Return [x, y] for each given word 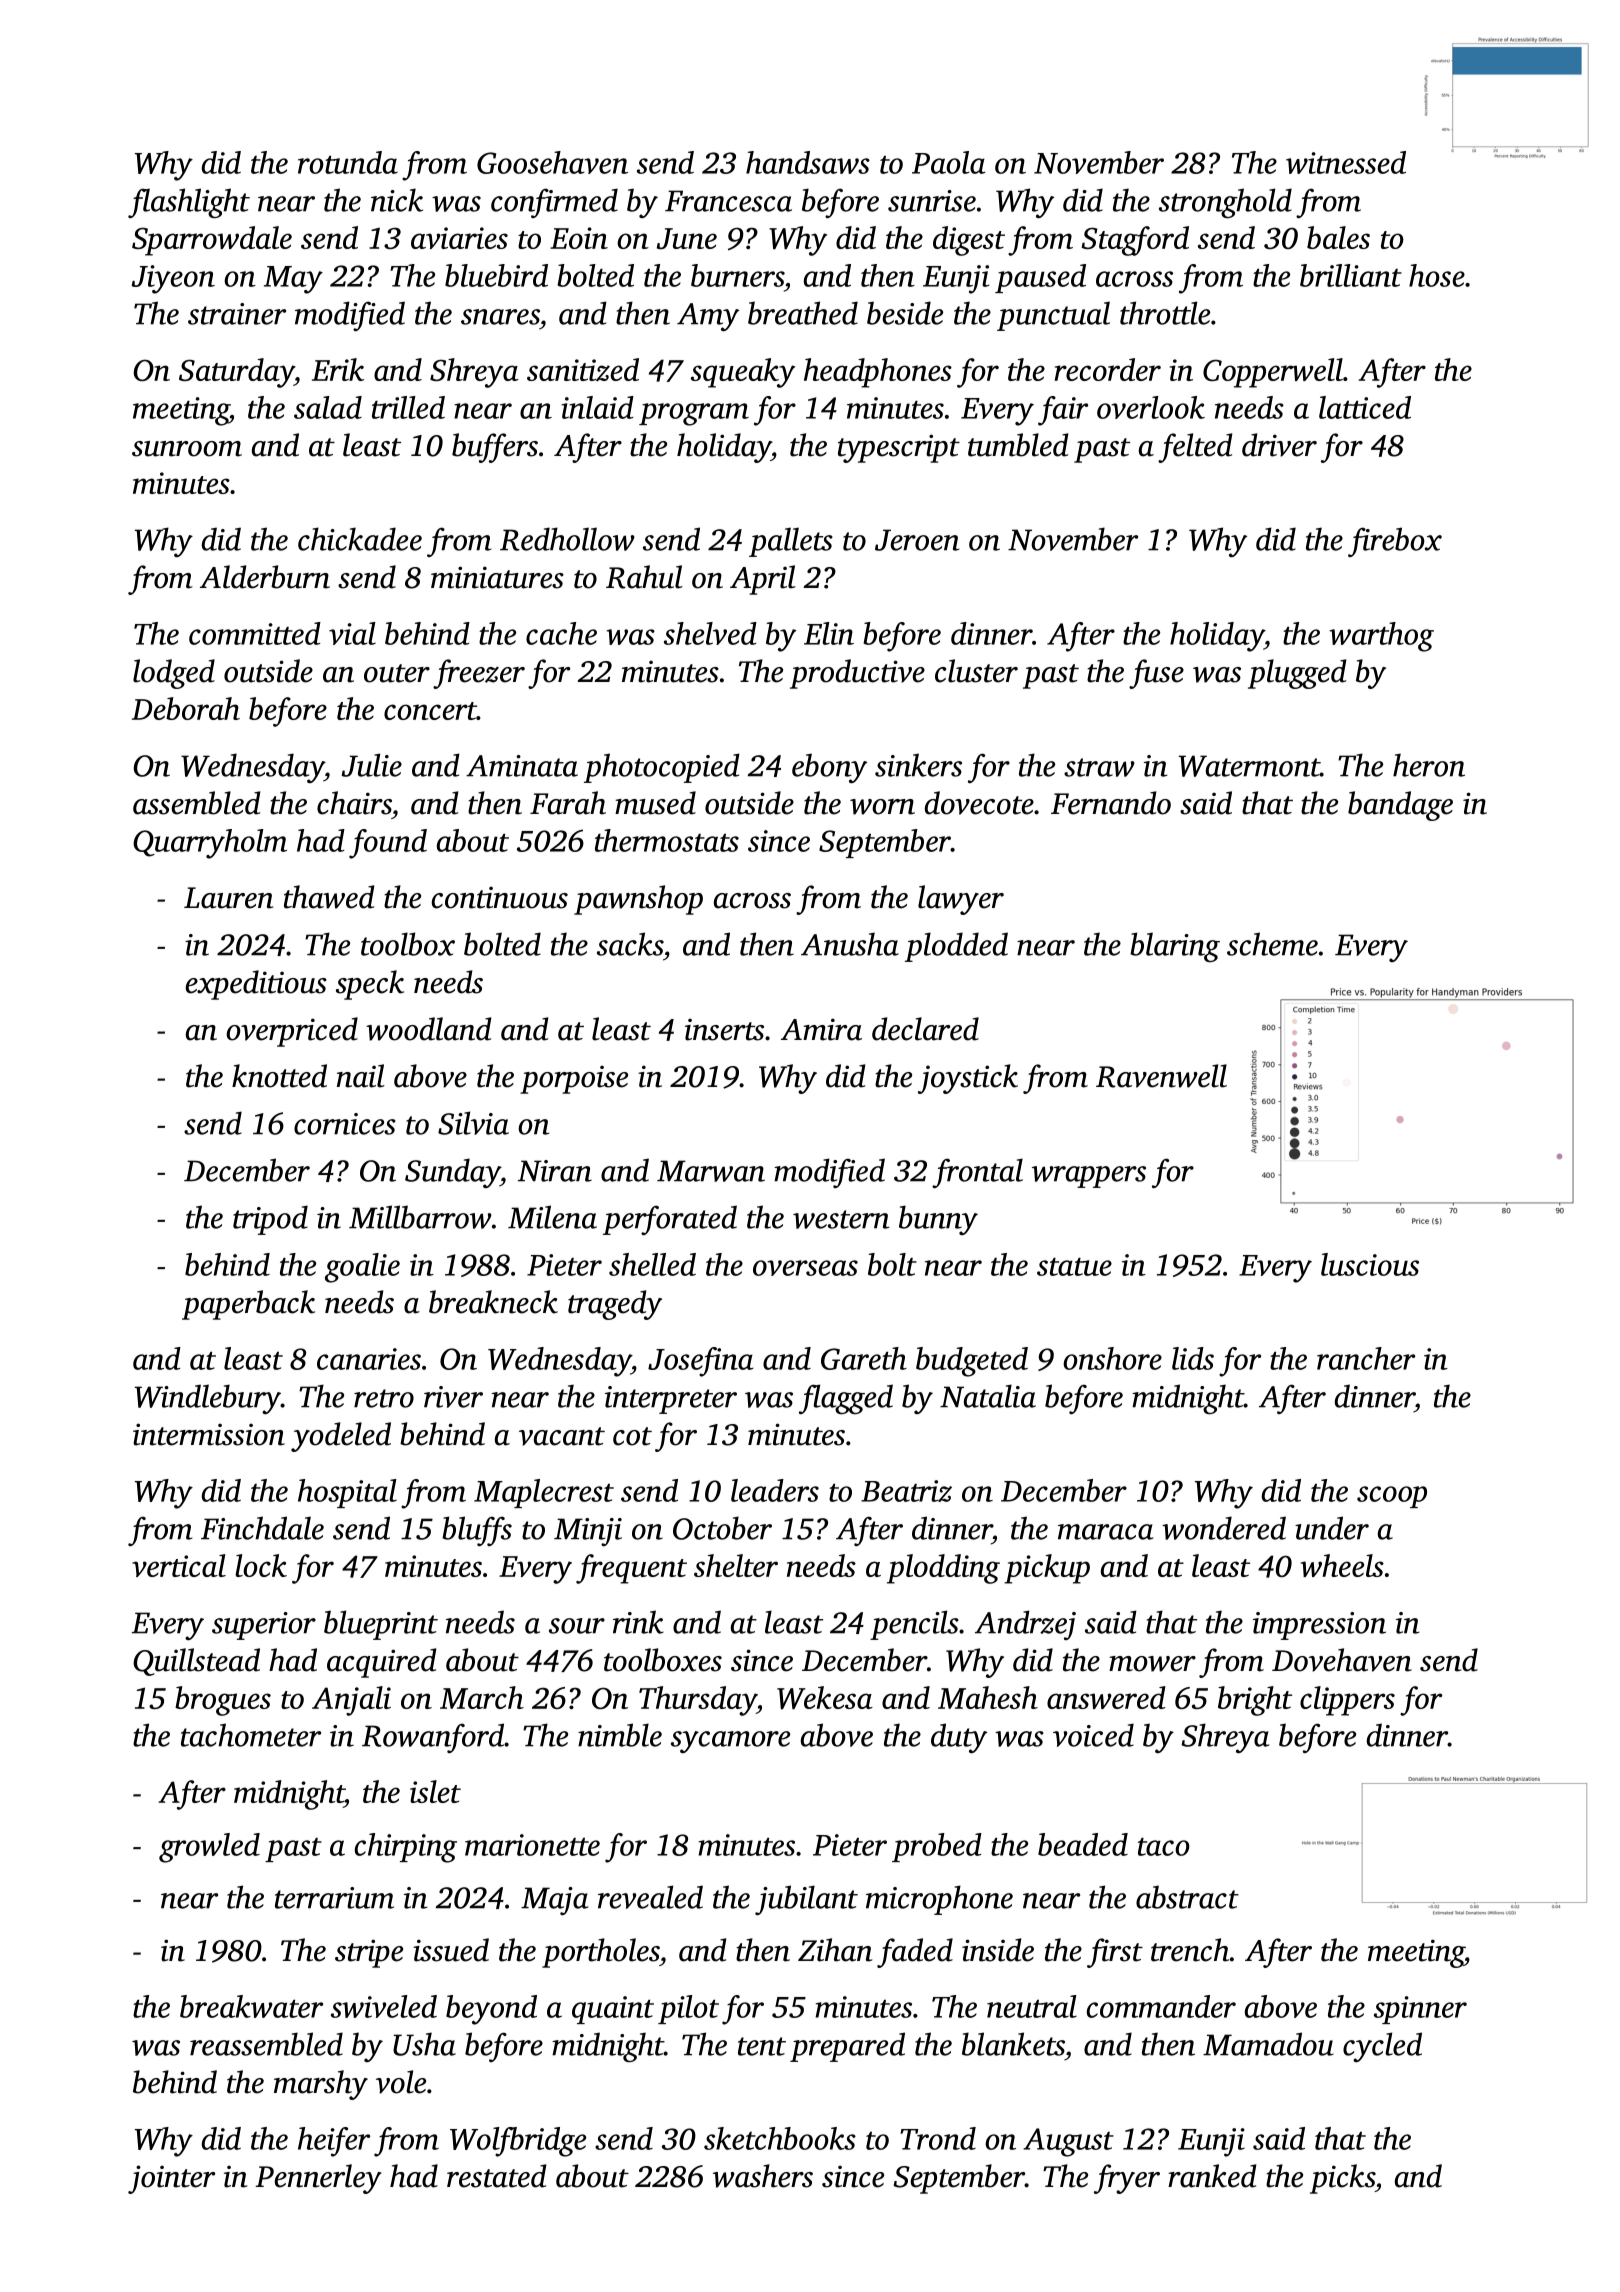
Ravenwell [1161, 1076]
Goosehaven [552, 162]
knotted [279, 1076]
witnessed [1346, 162]
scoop [1392, 1497]
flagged [846, 1399]
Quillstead [196, 1662]
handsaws [808, 162]
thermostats [667, 840]
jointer [171, 2179]
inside [998, 1950]
